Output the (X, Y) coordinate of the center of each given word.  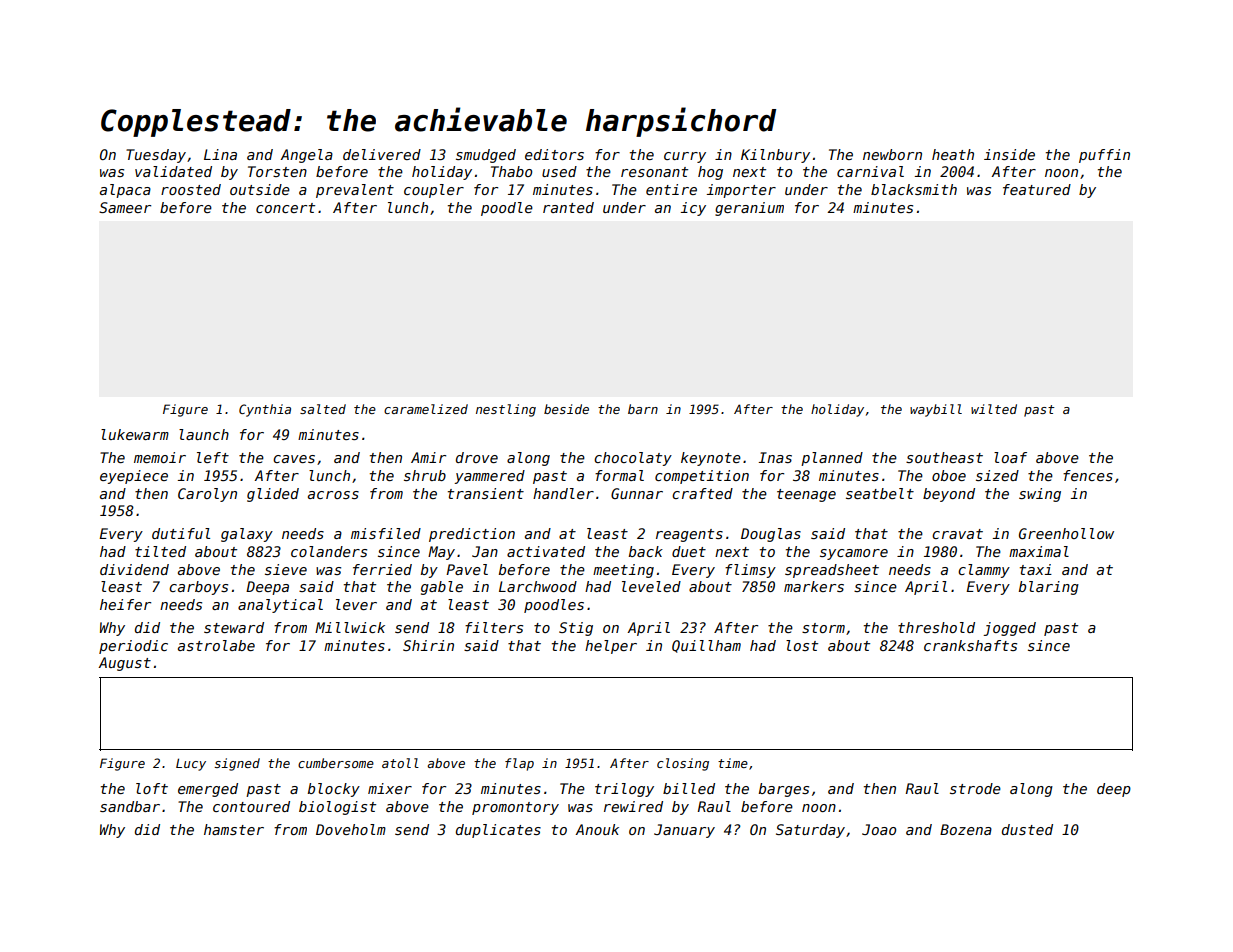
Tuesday (156, 156)
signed (237, 764)
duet (689, 551)
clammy (984, 571)
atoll (400, 763)
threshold (936, 627)
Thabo (511, 171)
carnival (870, 171)
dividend (134, 569)
